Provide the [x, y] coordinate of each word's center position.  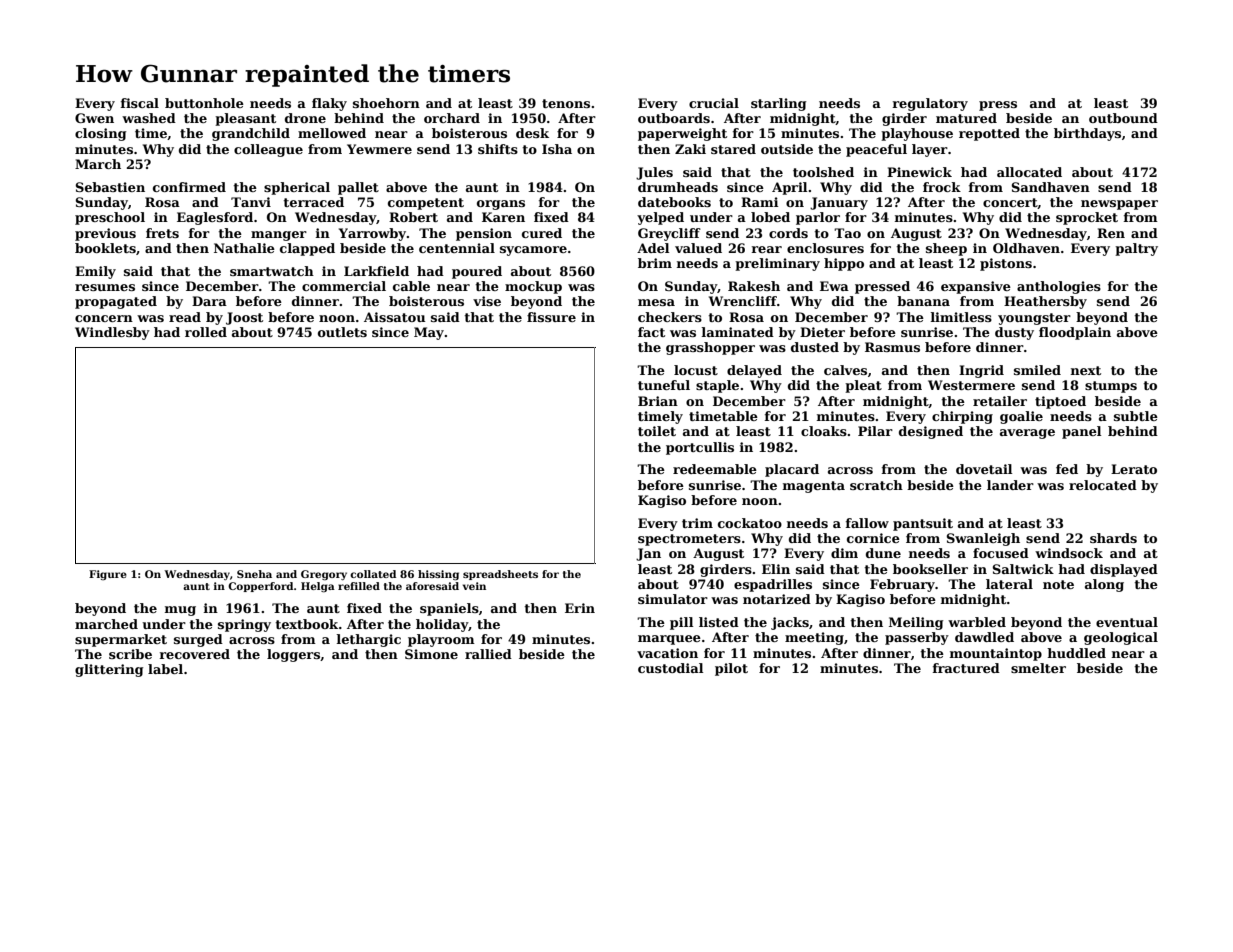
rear [767, 249]
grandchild [251, 134]
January [839, 203]
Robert [413, 217]
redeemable [715, 469]
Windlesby [112, 333]
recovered [195, 654]
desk [532, 133]
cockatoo [750, 523]
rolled [206, 332]
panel [1081, 432]
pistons [1006, 264]
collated [373, 574]
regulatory [930, 104]
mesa [656, 302]
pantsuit [923, 524]
